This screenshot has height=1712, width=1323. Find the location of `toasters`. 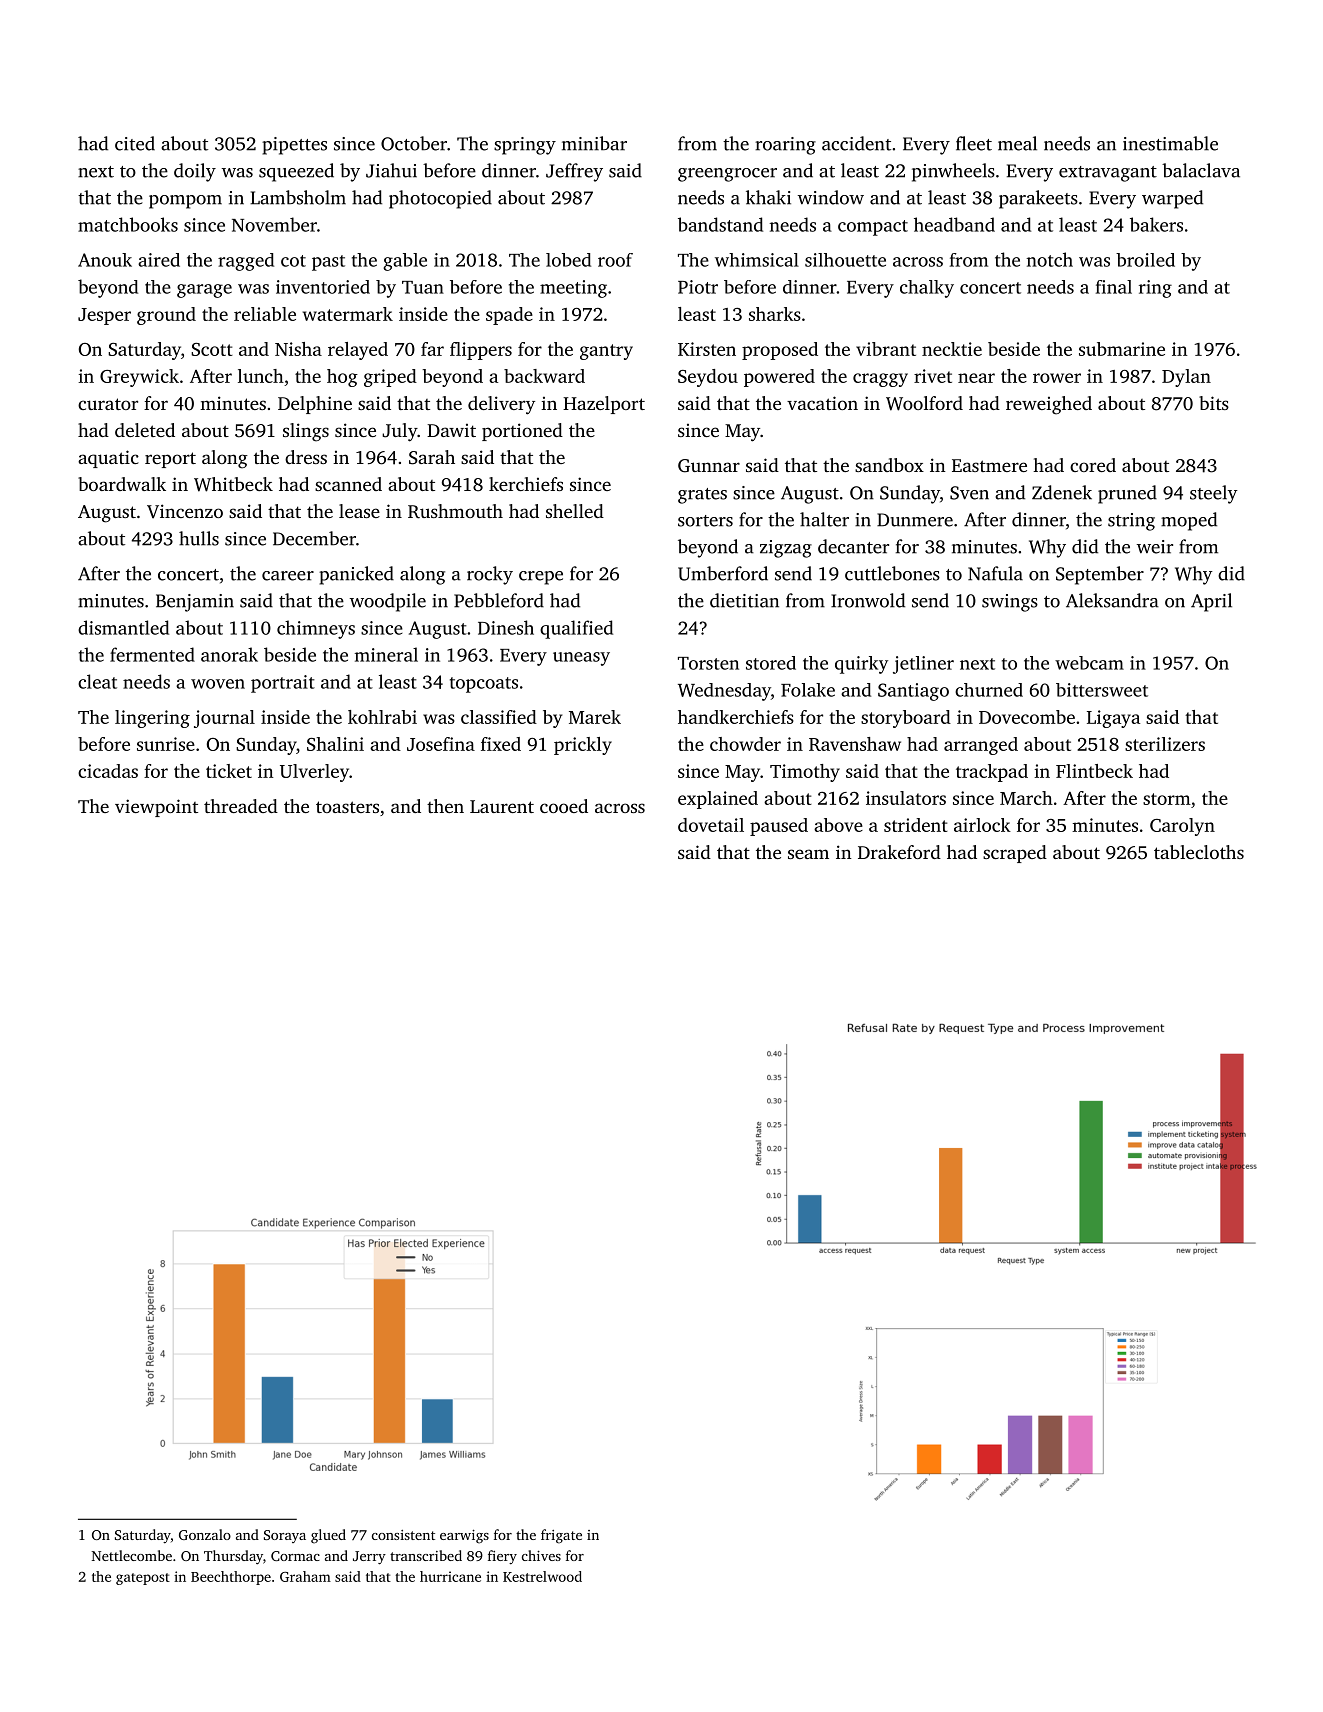

toasters is located at coordinates (347, 807).
